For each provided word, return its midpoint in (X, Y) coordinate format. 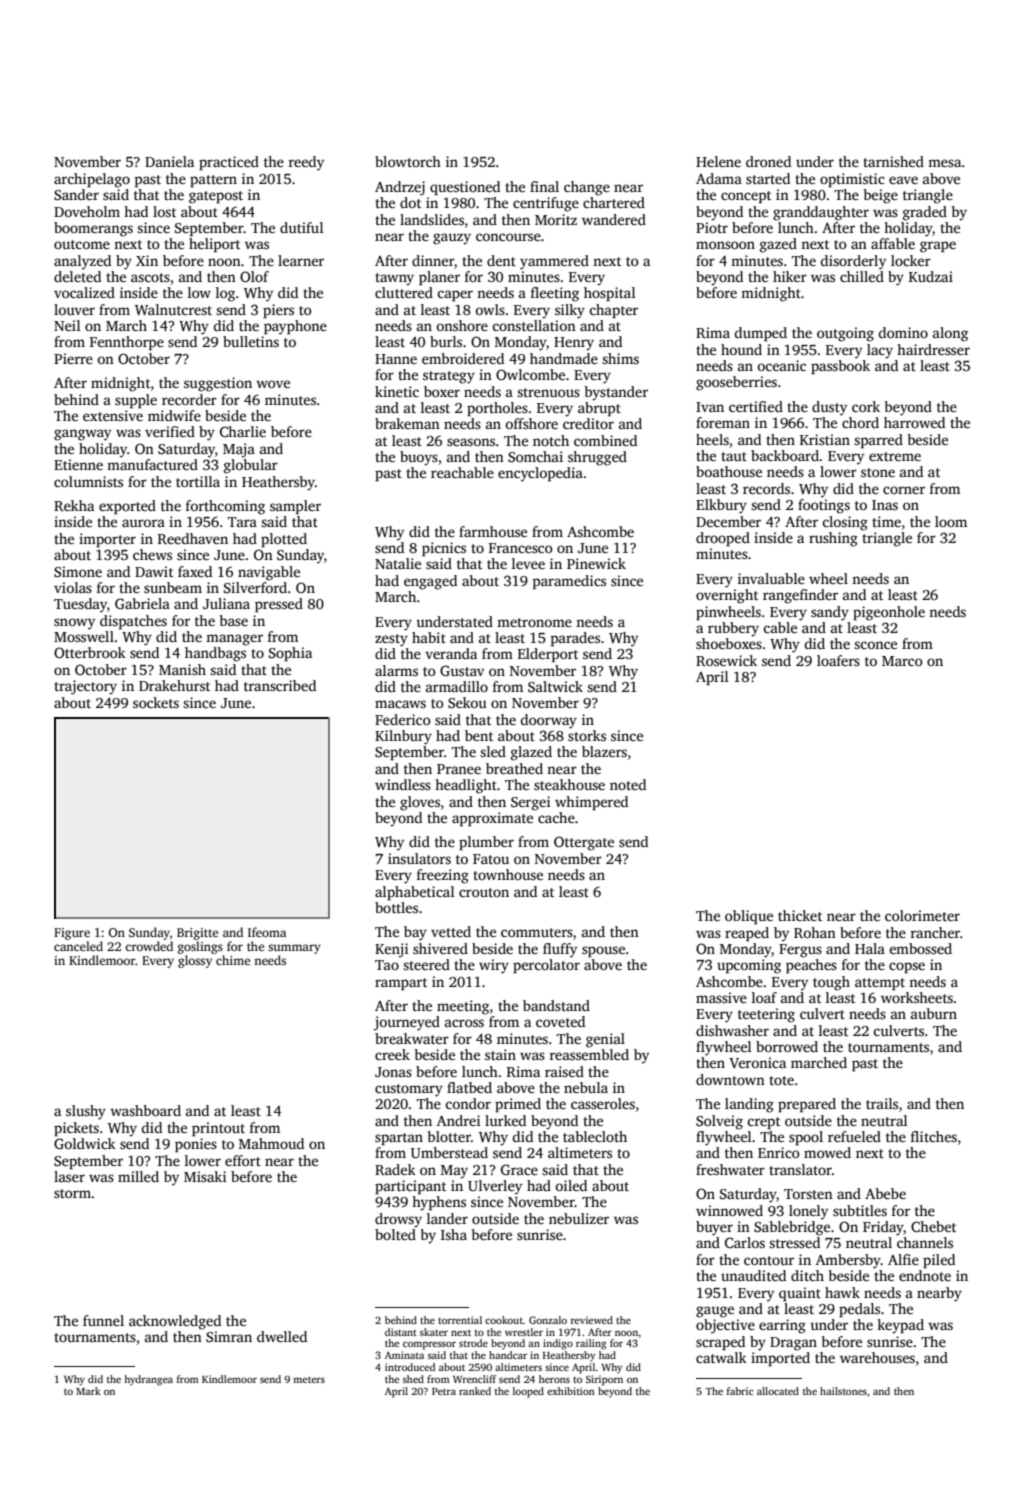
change (587, 188)
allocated (778, 1391)
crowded (149, 946)
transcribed (280, 685)
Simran (229, 1336)
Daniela (169, 161)
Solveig (719, 1122)
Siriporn (604, 1380)
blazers (604, 751)
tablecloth (595, 1136)
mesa (944, 163)
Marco (902, 661)
